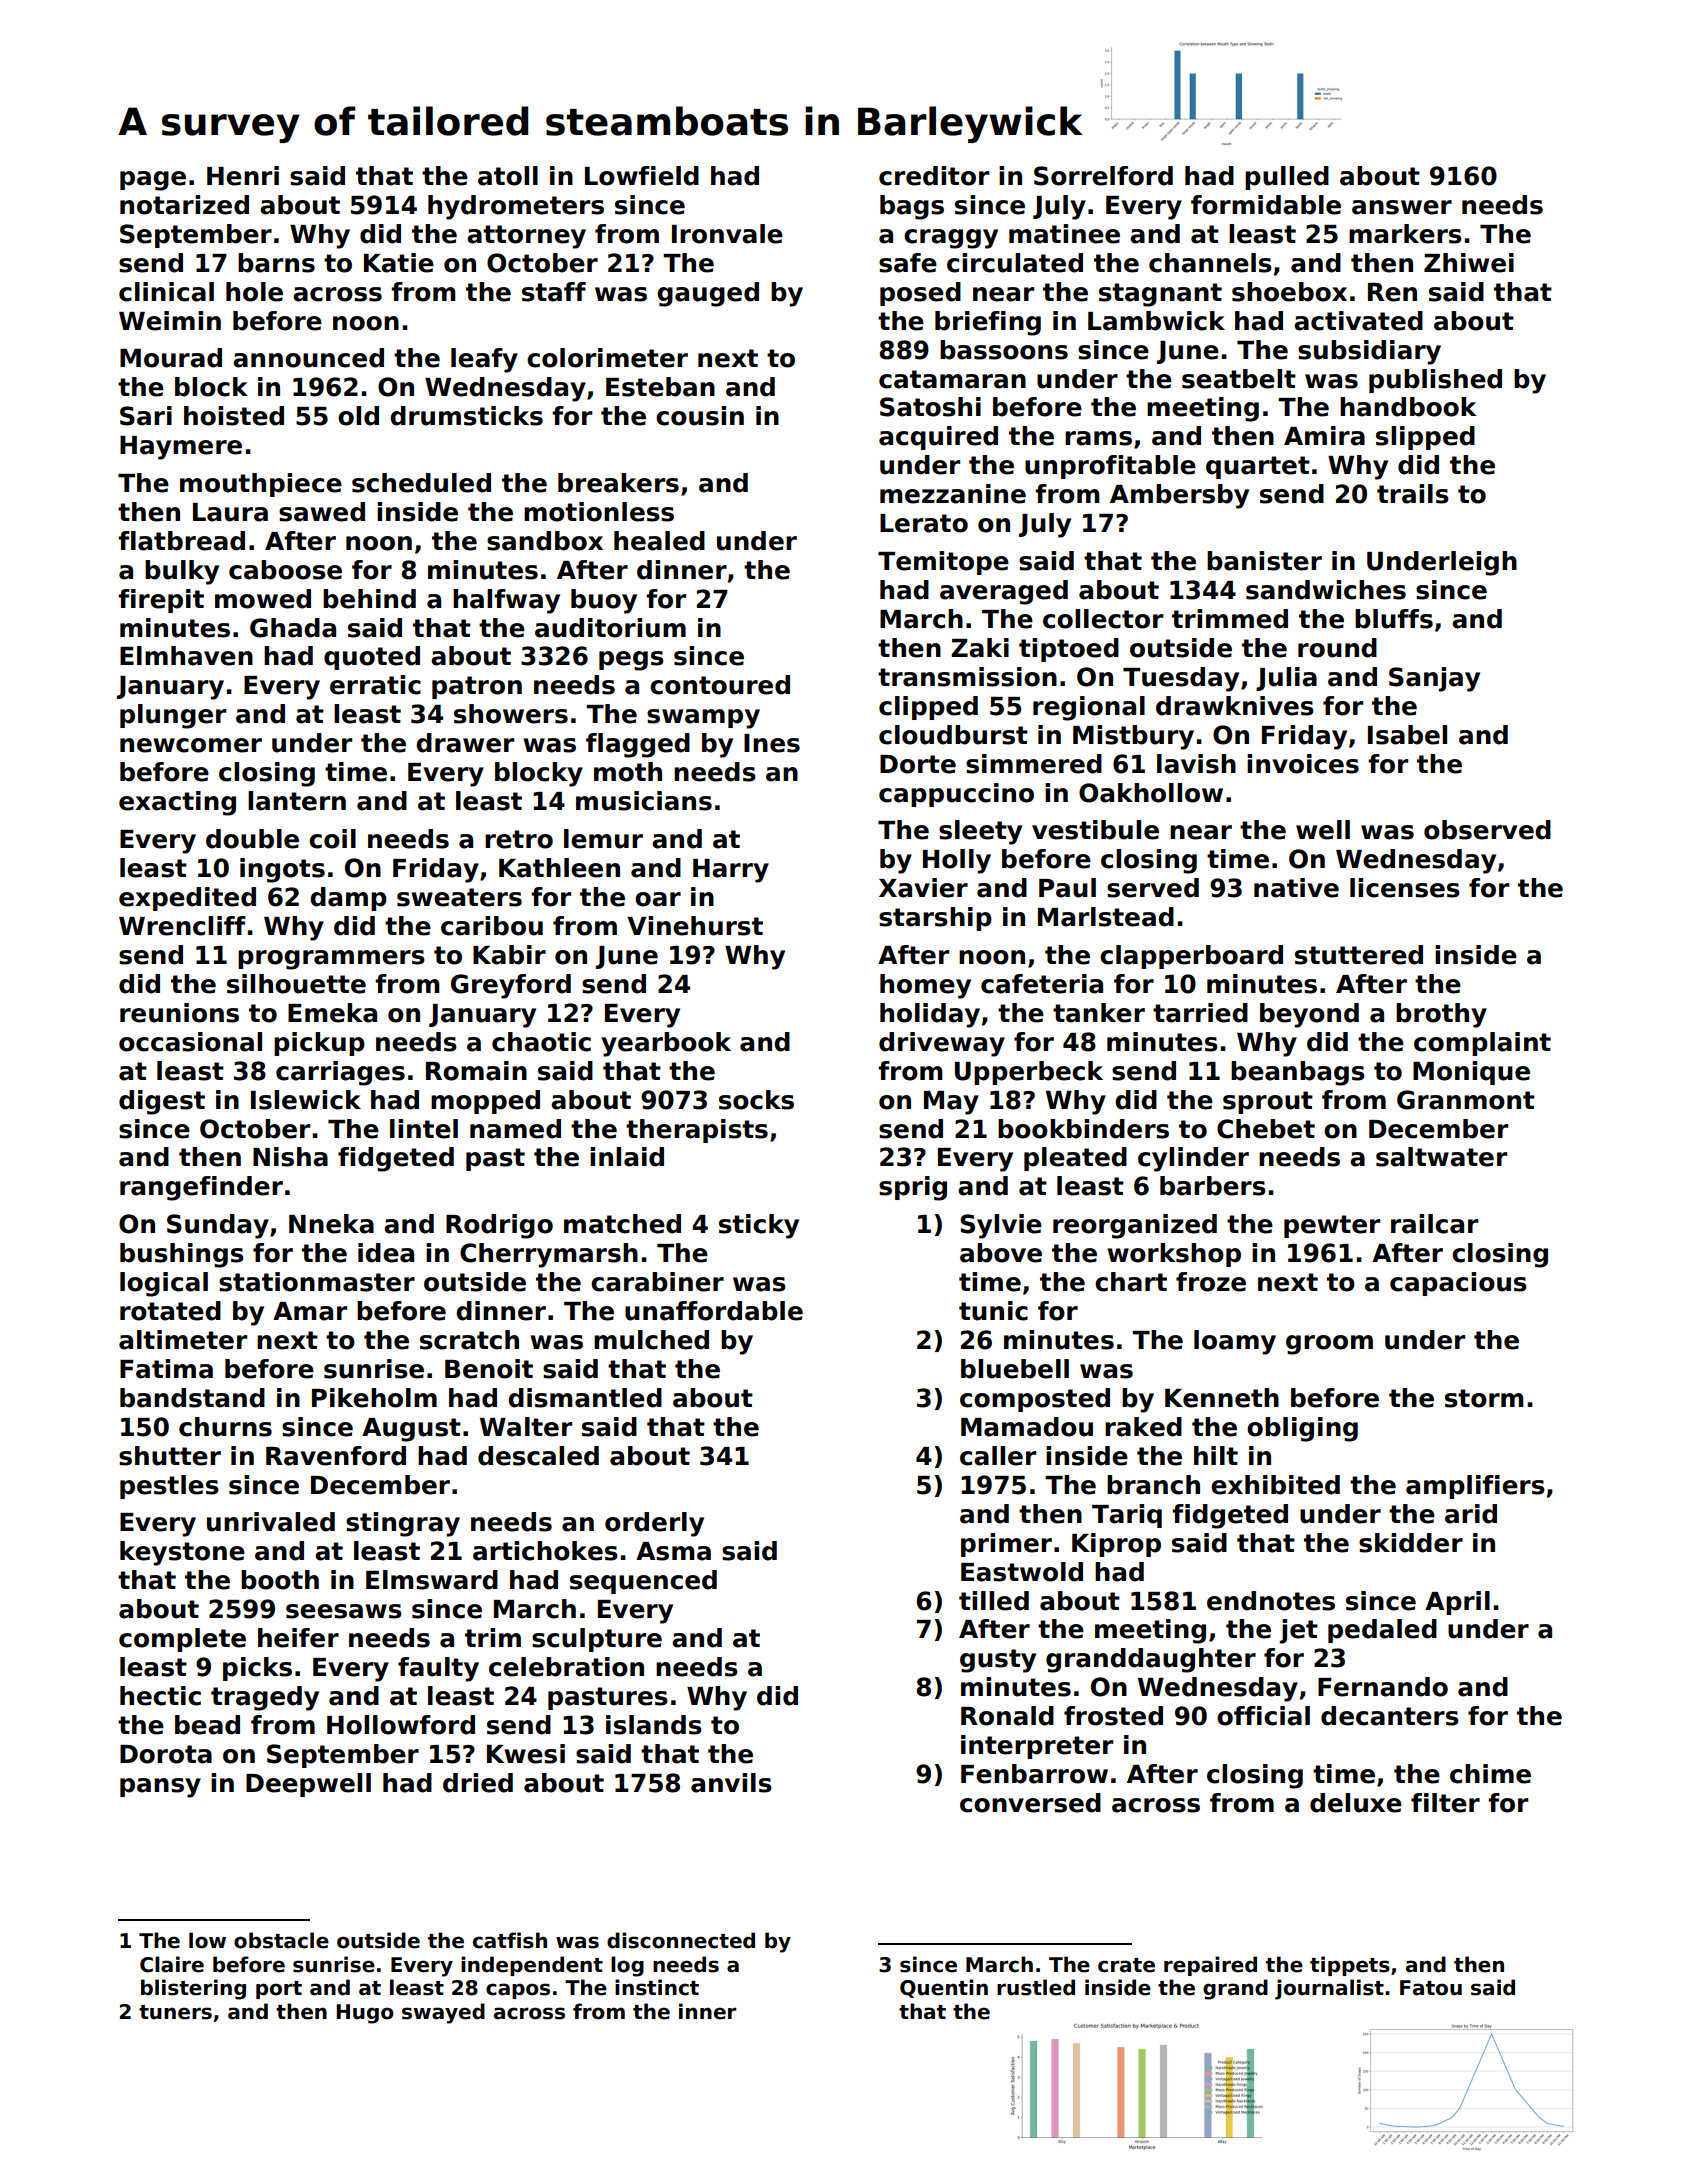 This image has width=1683, height=2178. What do you see at coordinates (657, 1987) in the image?
I see `instinct` at bounding box center [657, 1987].
